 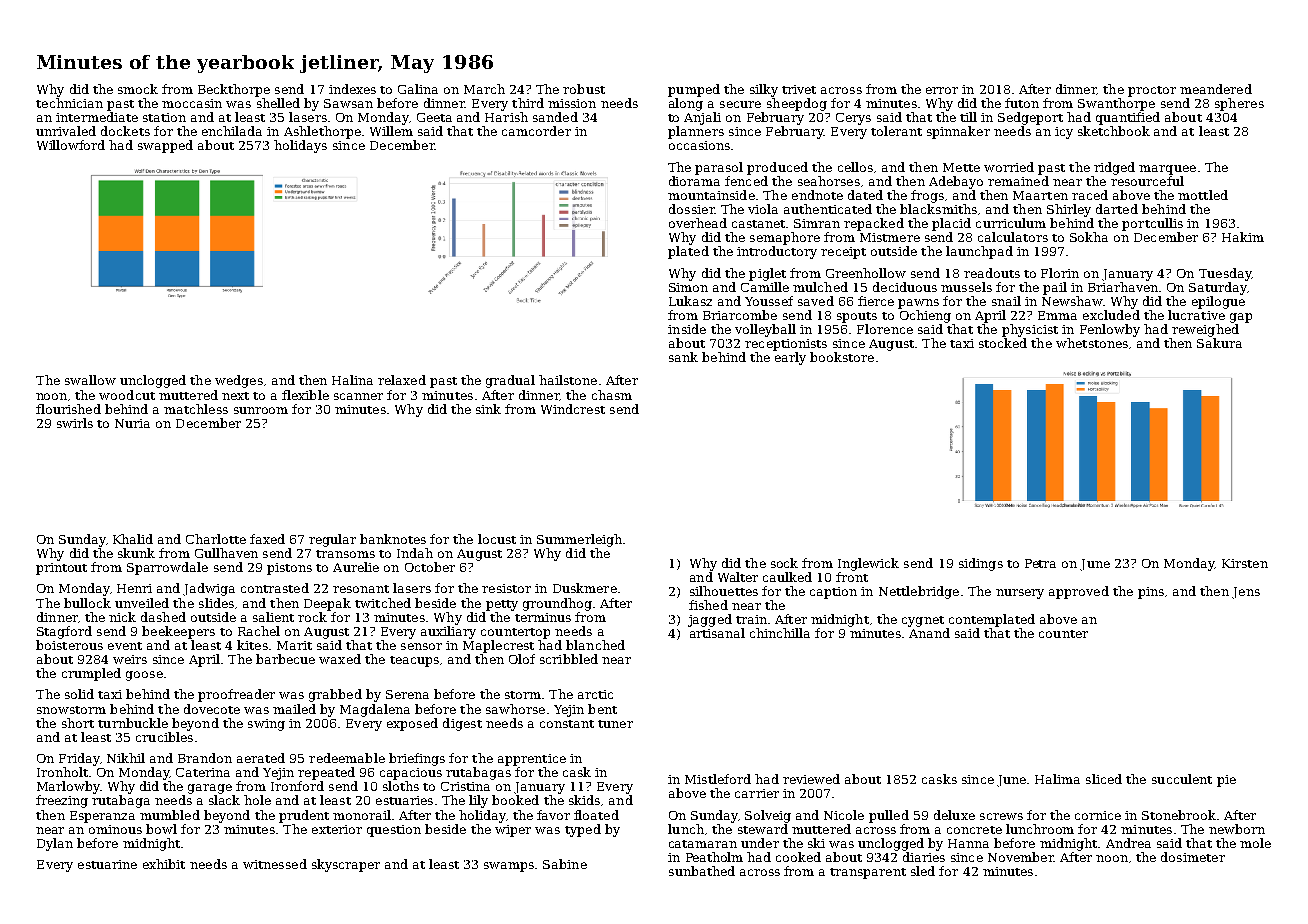 I want to click on sled, so click(x=923, y=871).
